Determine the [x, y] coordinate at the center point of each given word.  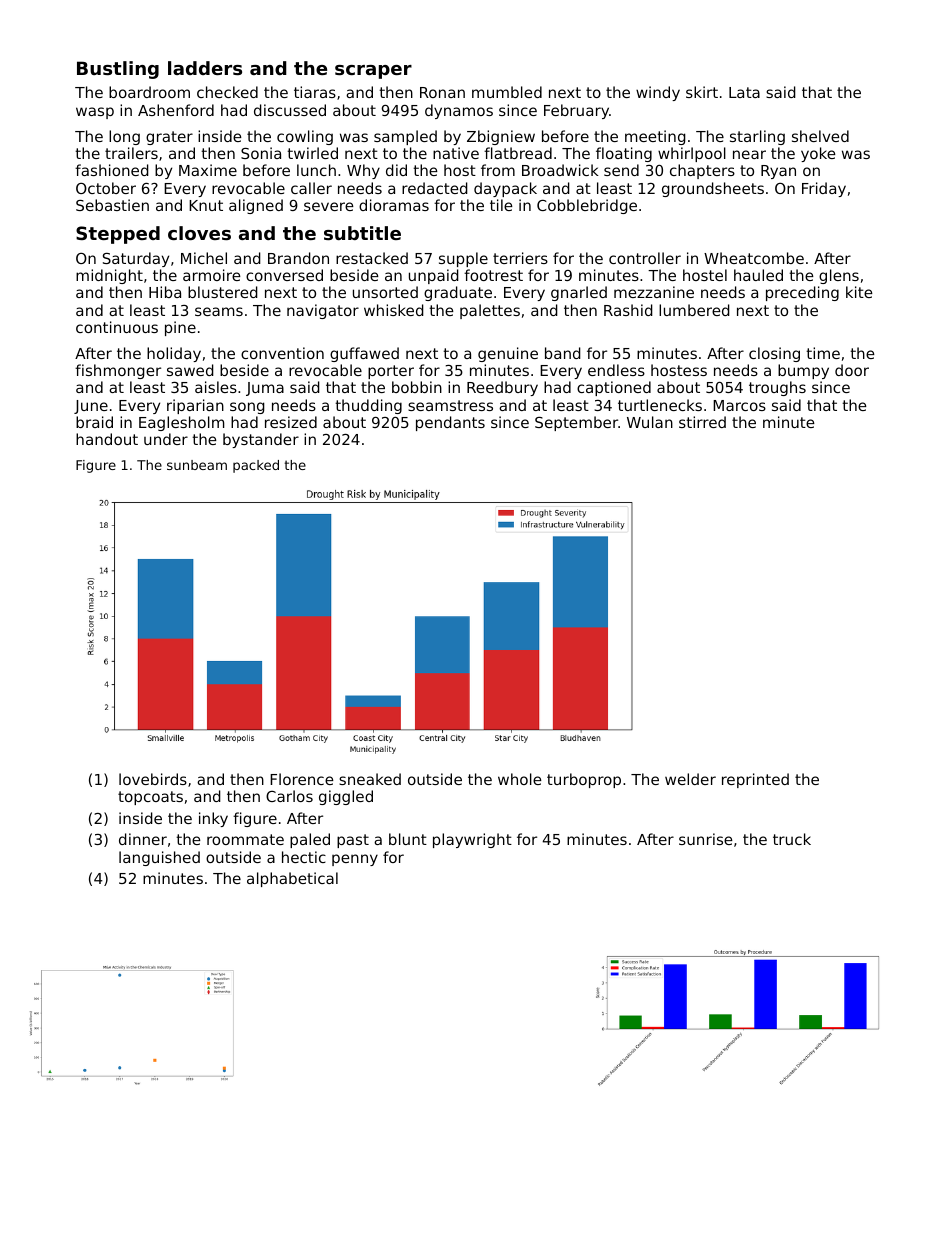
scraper [373, 72]
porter [391, 372]
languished [159, 858]
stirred [702, 422]
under [166, 439]
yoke [818, 154]
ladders [205, 68]
